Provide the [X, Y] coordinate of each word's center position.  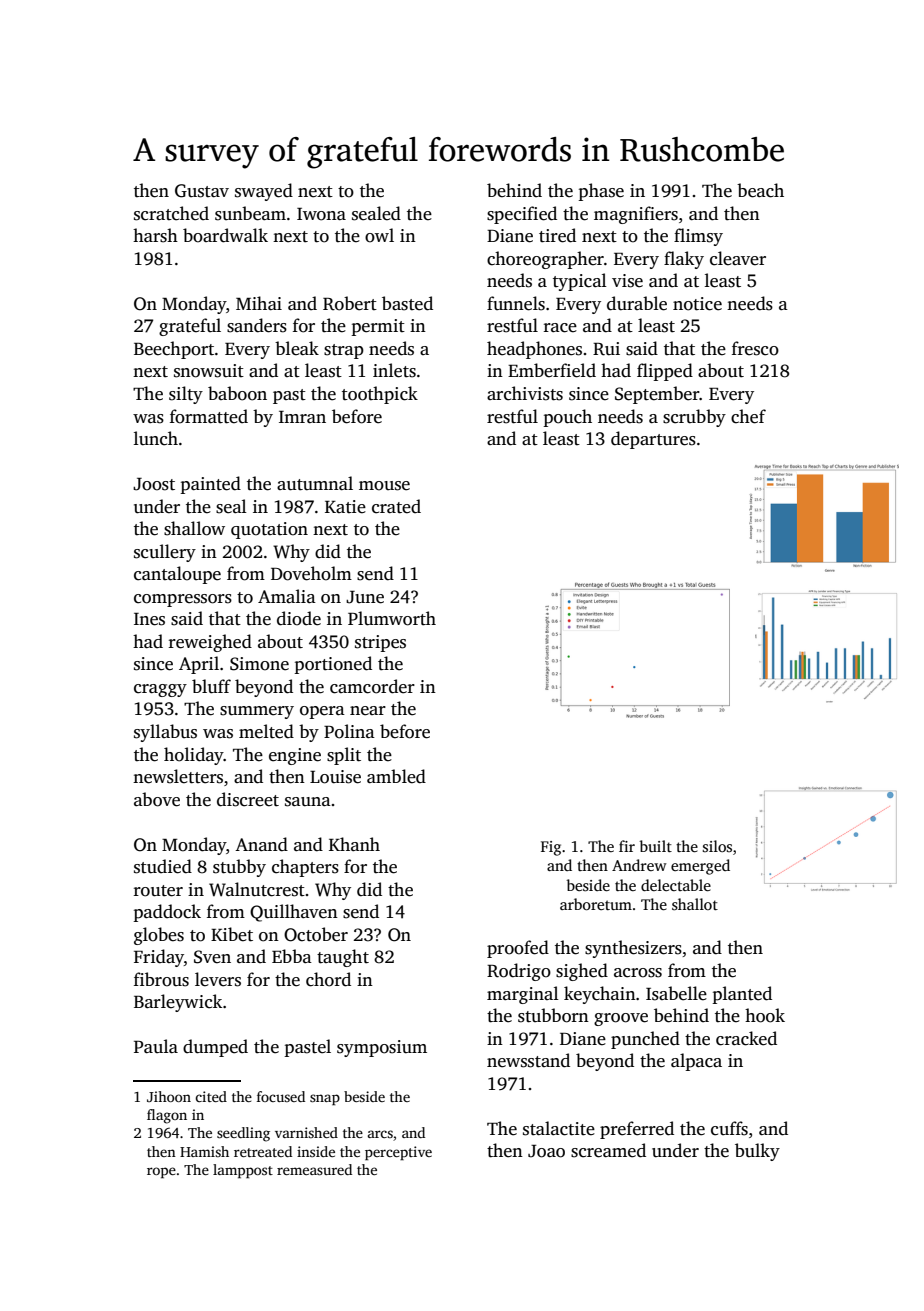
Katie [345, 507]
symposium [382, 1048]
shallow [194, 528]
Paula [156, 1046]
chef [748, 416]
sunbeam [250, 213]
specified [522, 215]
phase [601, 192]
